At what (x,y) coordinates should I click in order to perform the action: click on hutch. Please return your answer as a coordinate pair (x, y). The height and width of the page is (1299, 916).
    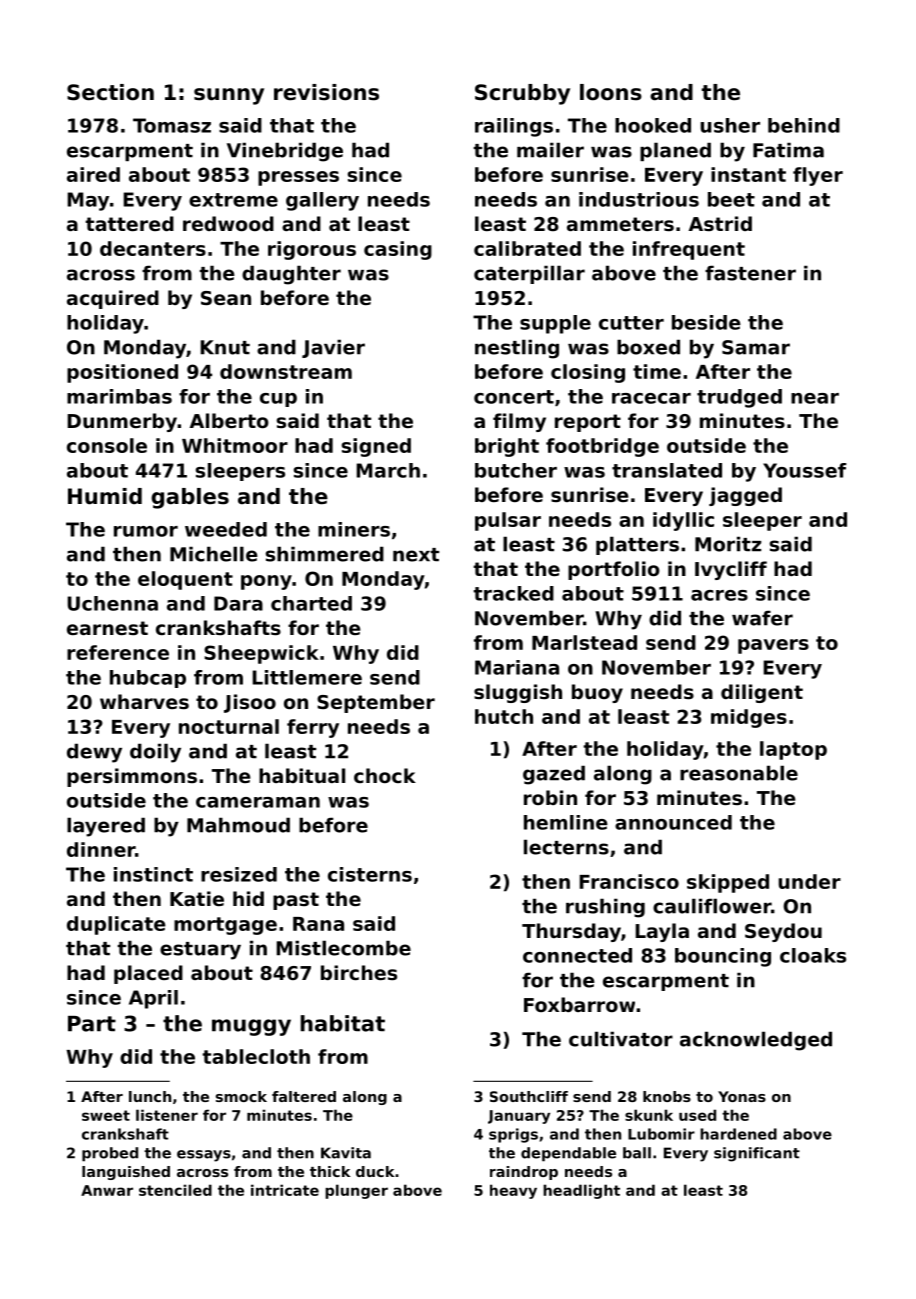
    Looking at the image, I should click on (504, 716).
